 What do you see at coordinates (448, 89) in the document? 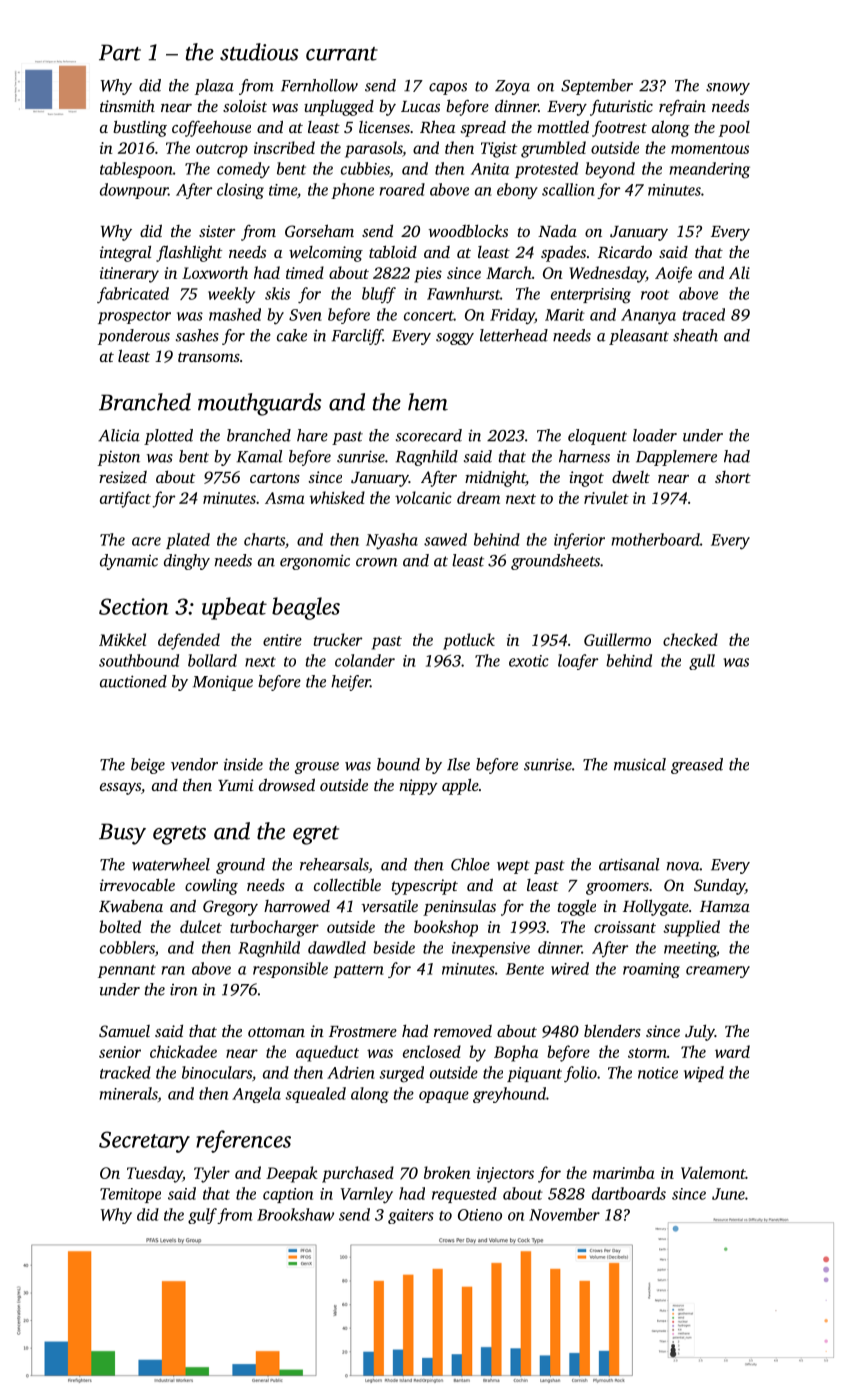
I see `capos` at bounding box center [448, 89].
